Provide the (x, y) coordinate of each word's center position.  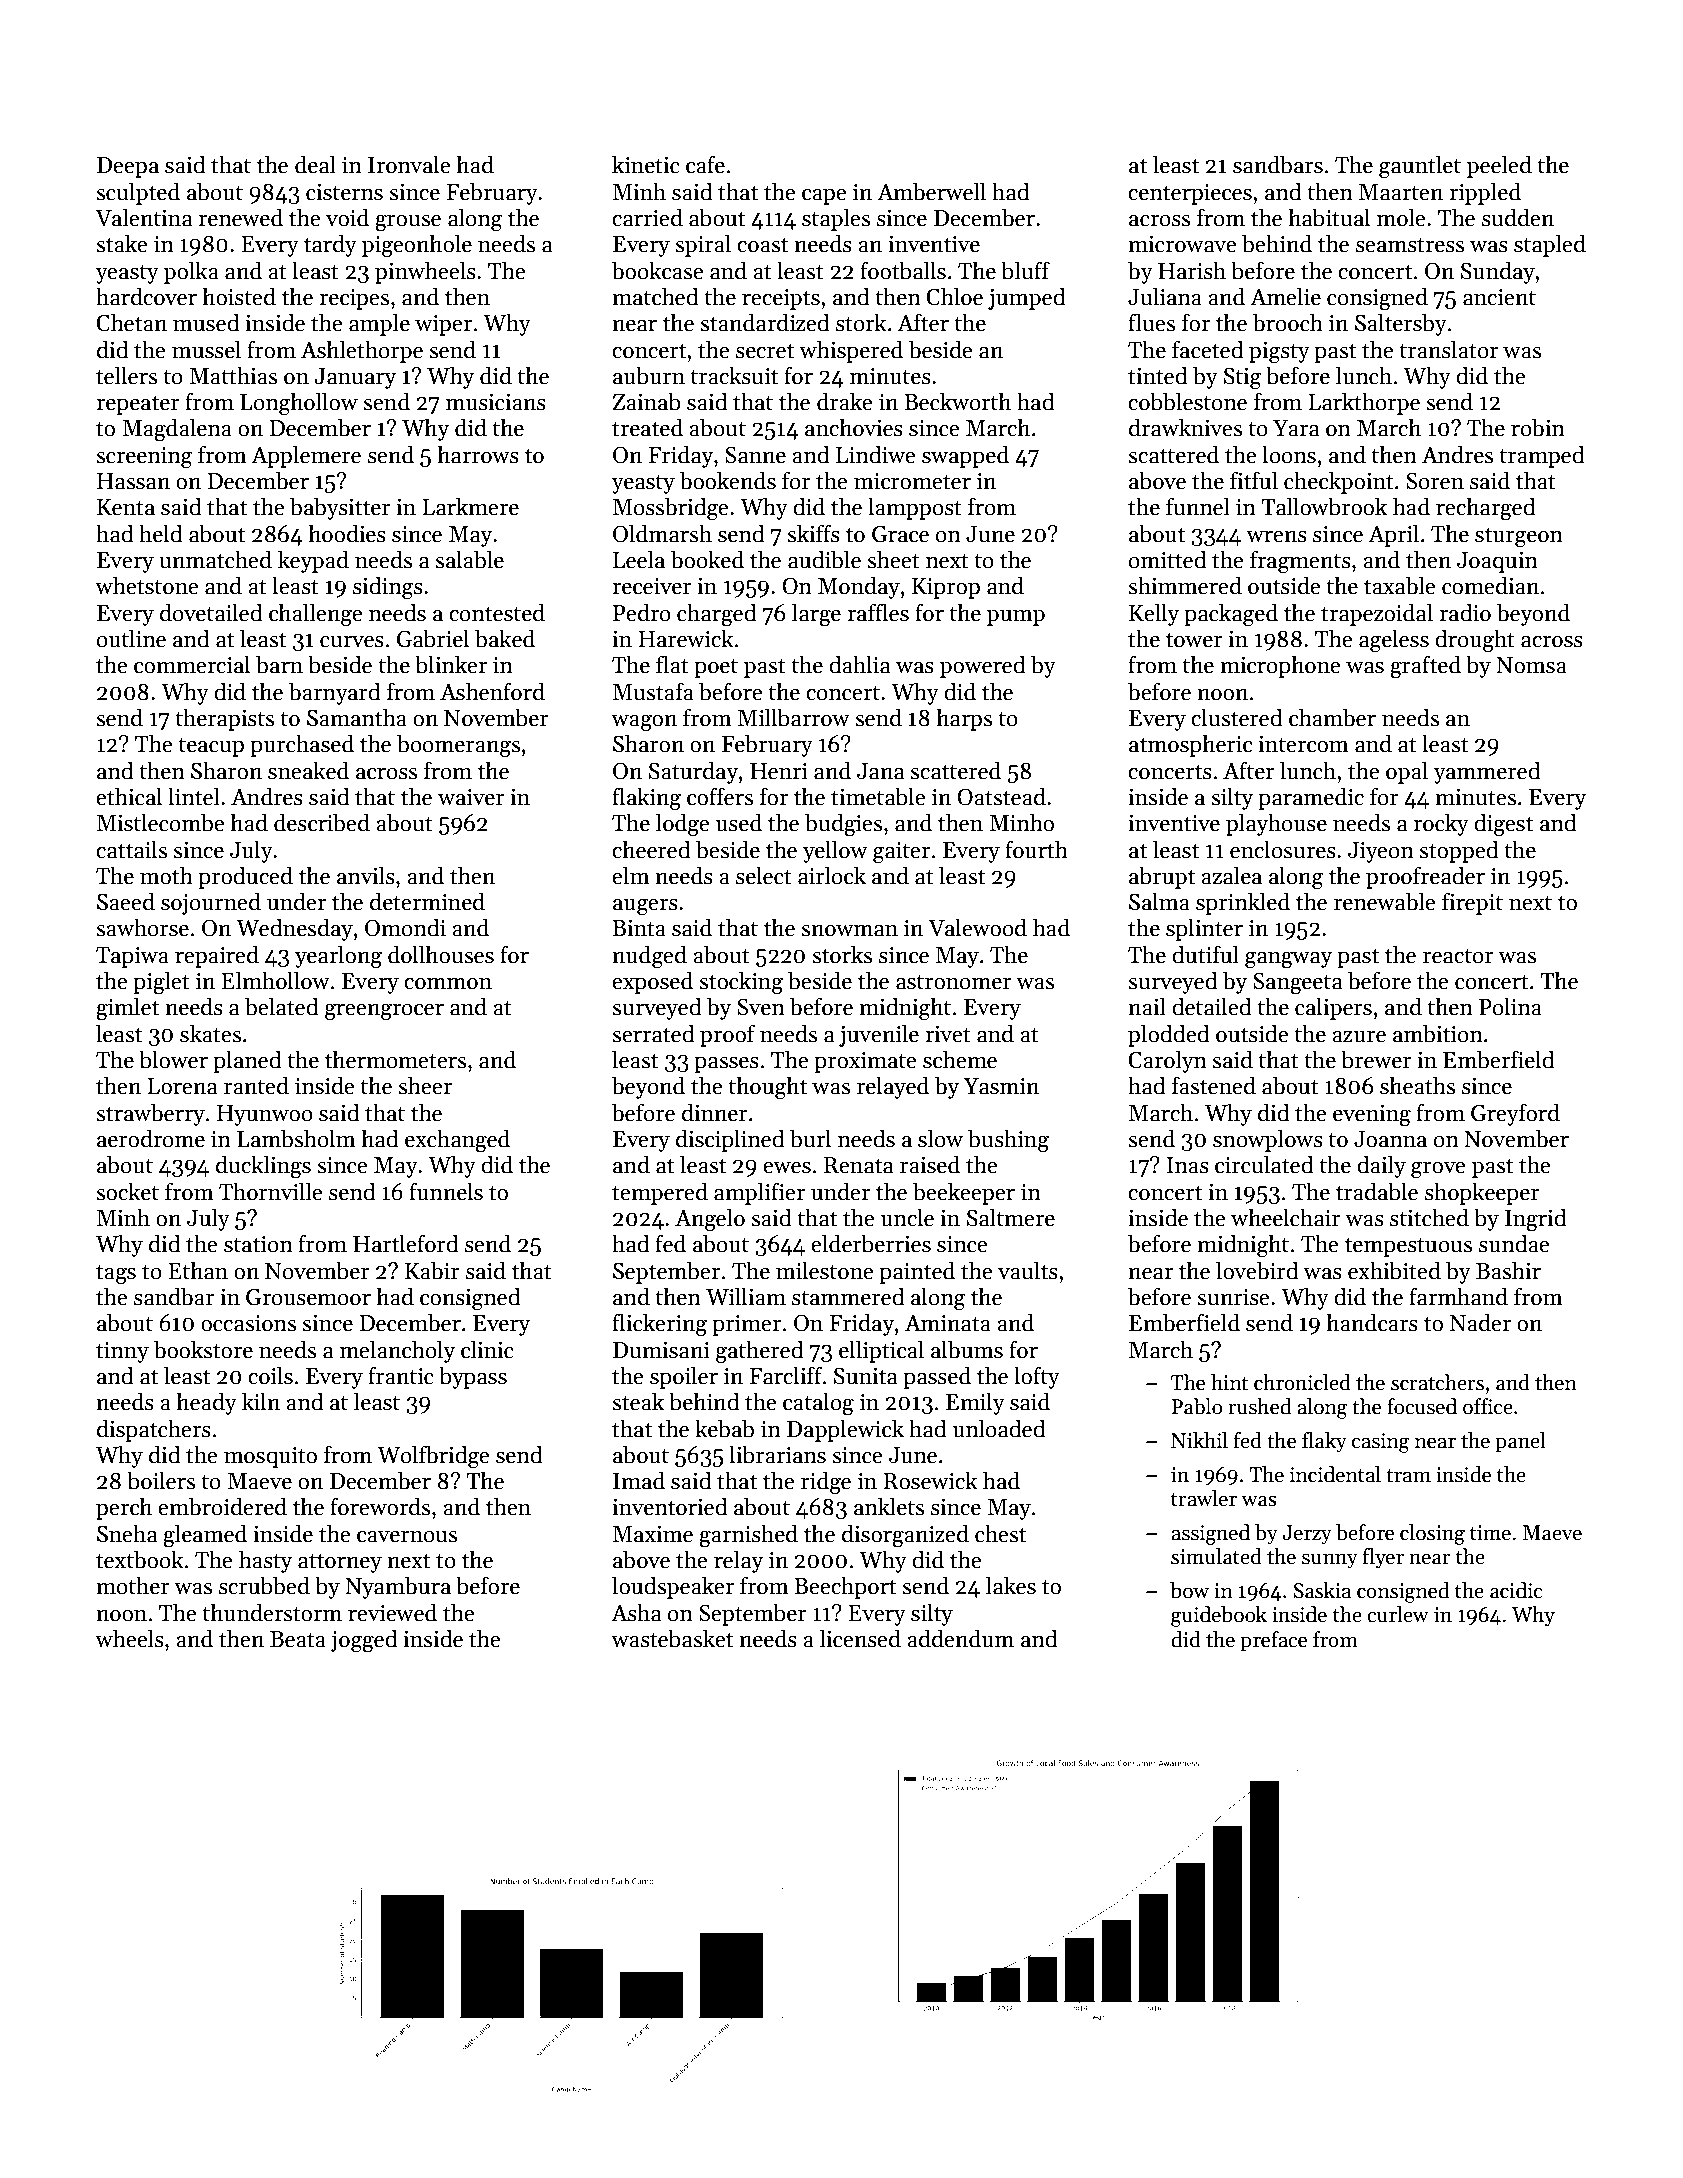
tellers (126, 375)
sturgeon (1519, 538)
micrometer (912, 481)
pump (1016, 618)
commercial (192, 664)
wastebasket (672, 1638)
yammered (1487, 772)
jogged (364, 1641)
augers (645, 907)
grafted (1425, 667)
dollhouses (441, 954)
